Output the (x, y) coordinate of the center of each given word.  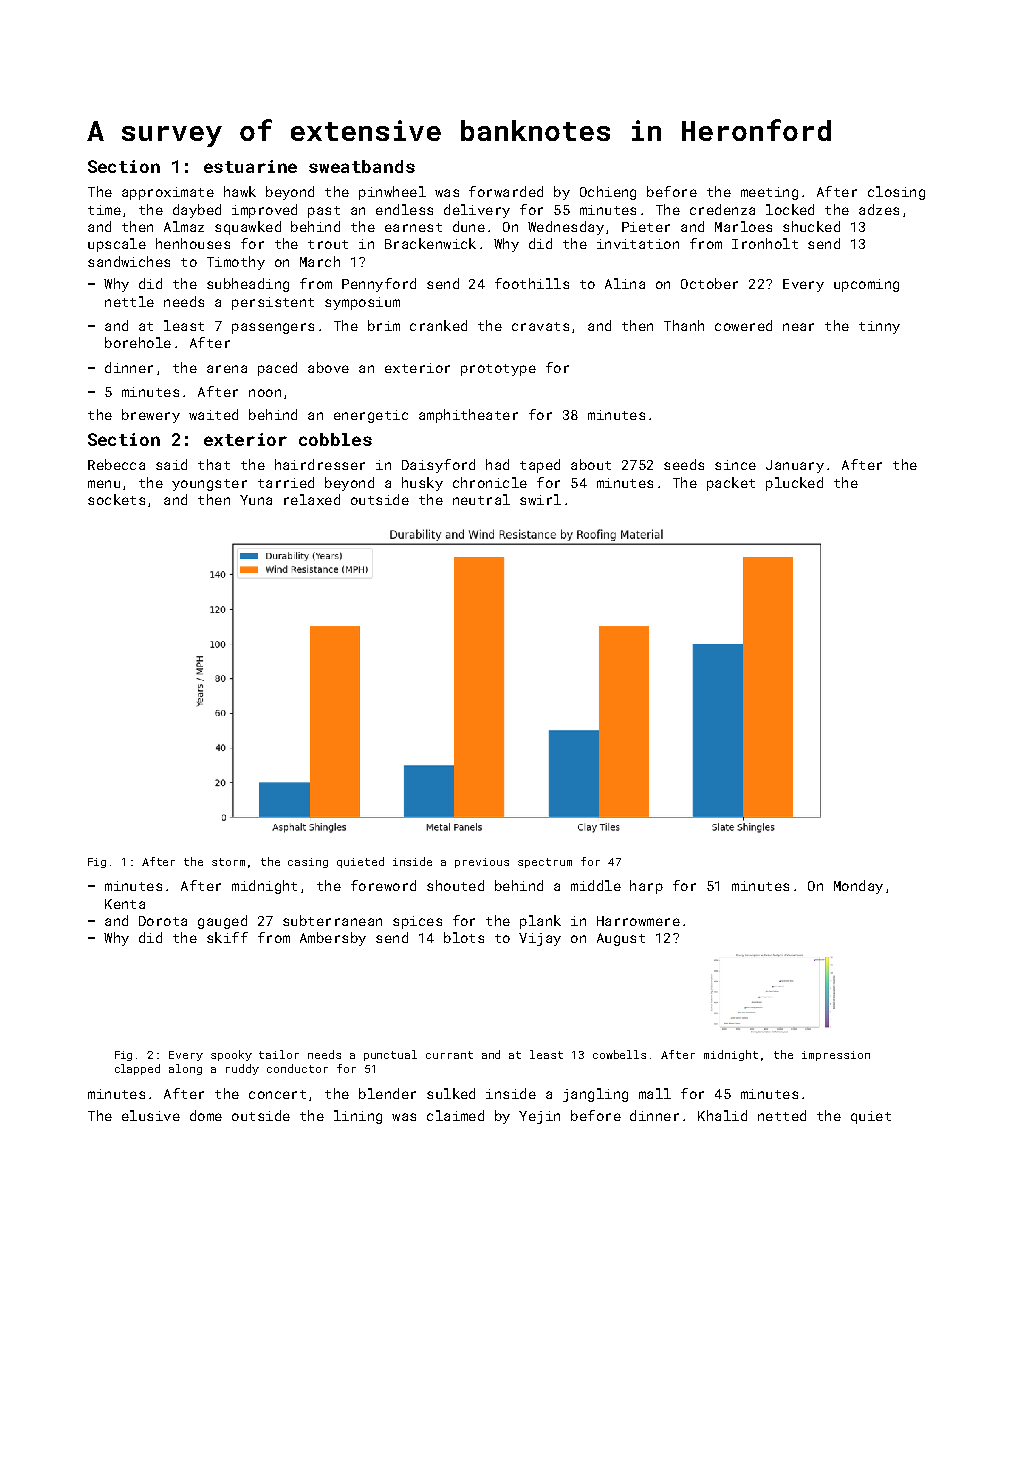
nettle (129, 301)
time (104, 210)
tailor (279, 1054)
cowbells (619, 1054)
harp (646, 887)
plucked (794, 484)
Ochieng (608, 193)
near (798, 327)
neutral (481, 499)
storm (228, 862)
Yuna (256, 500)
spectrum (545, 863)
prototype (498, 370)
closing (896, 193)
